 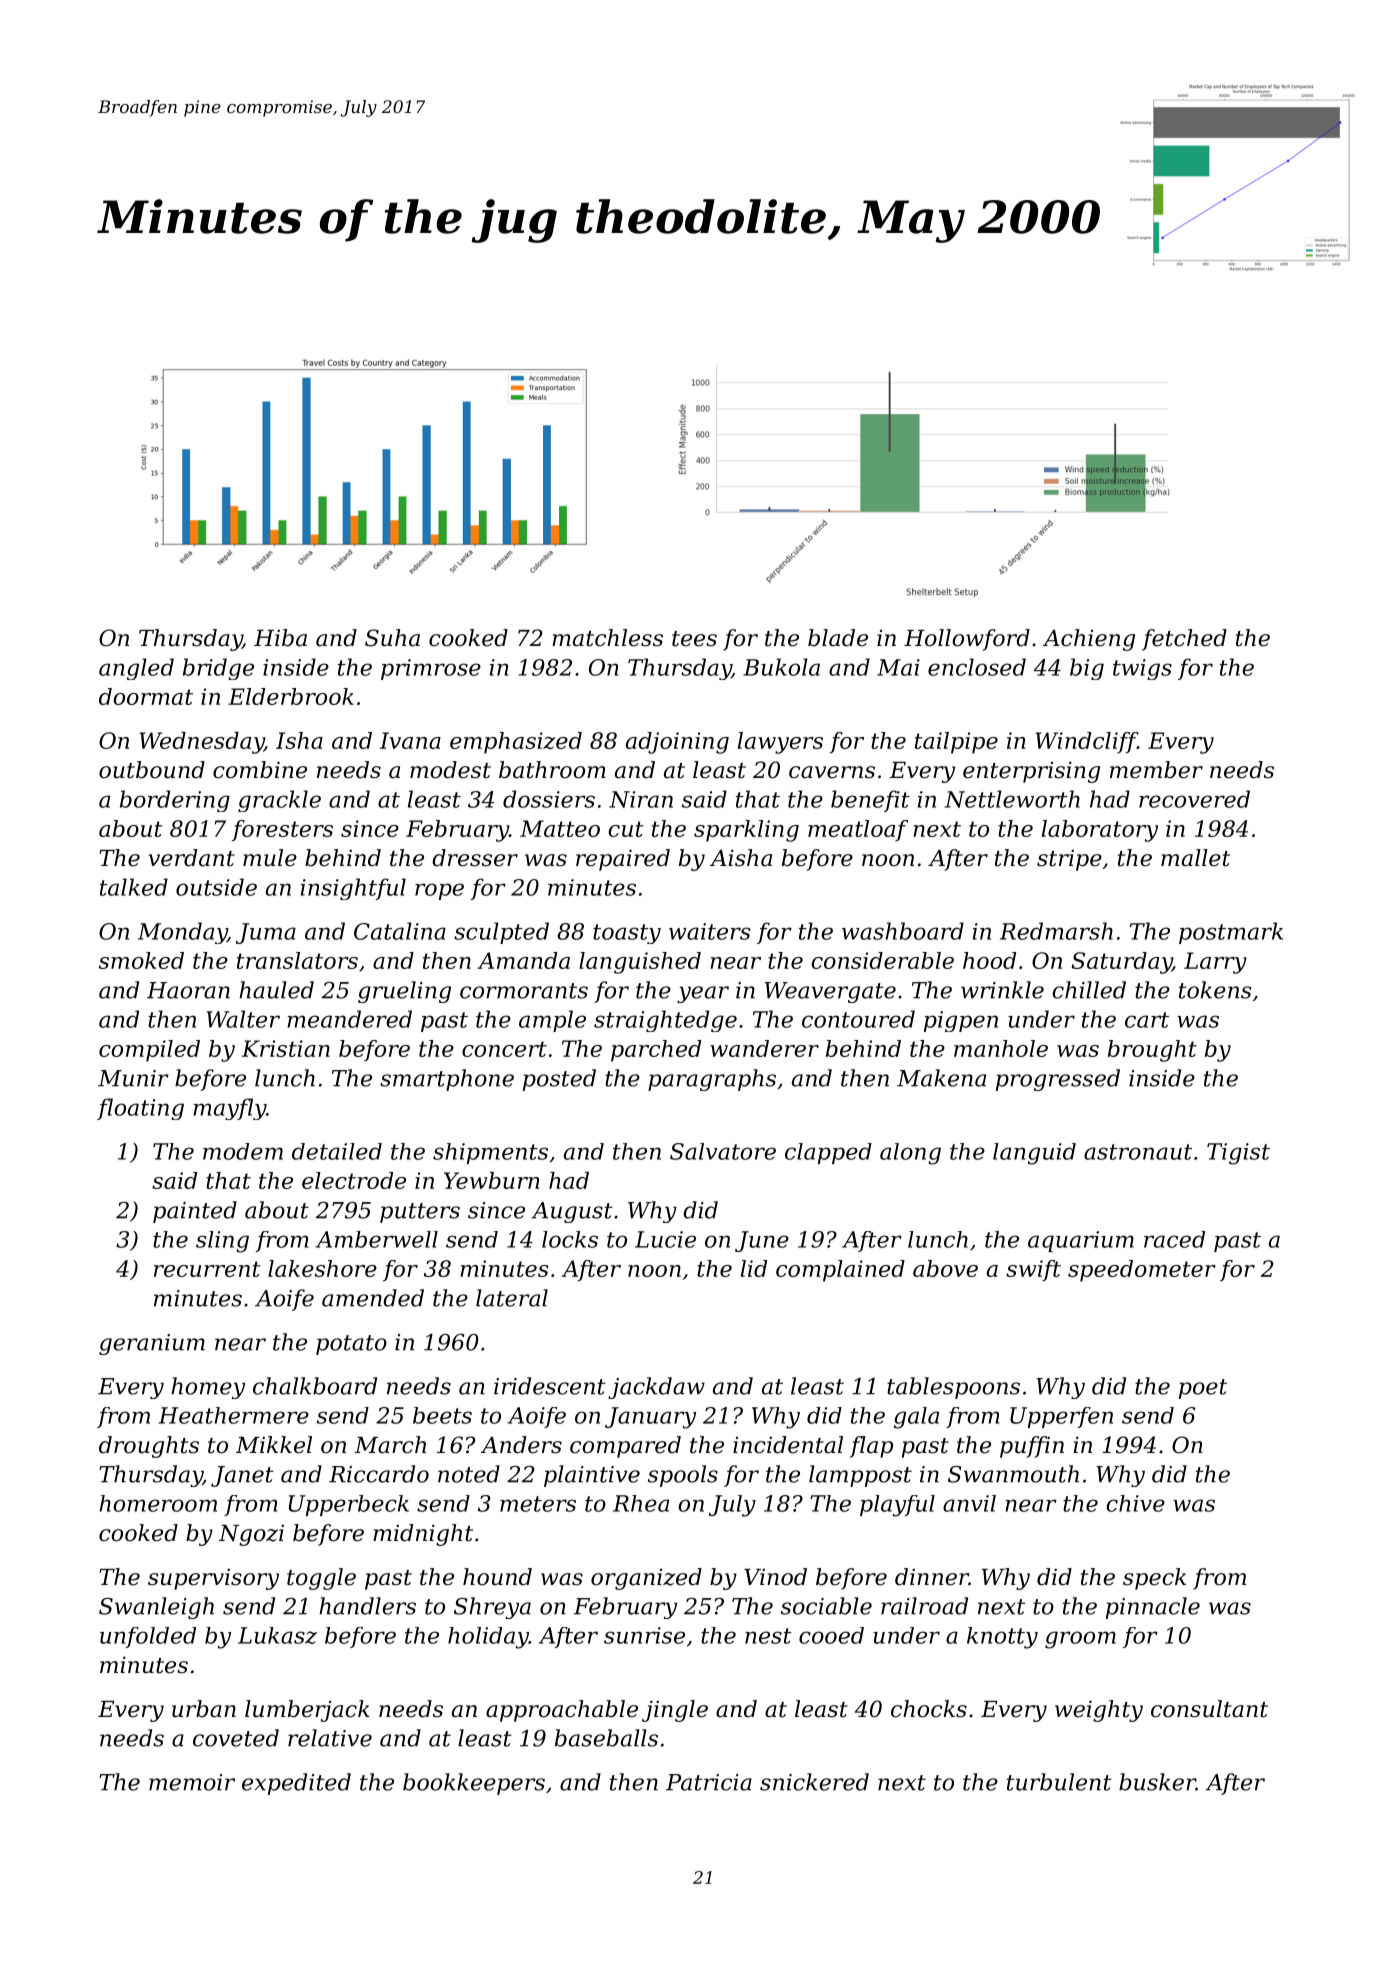 I want to click on homeroom, so click(x=158, y=1503).
